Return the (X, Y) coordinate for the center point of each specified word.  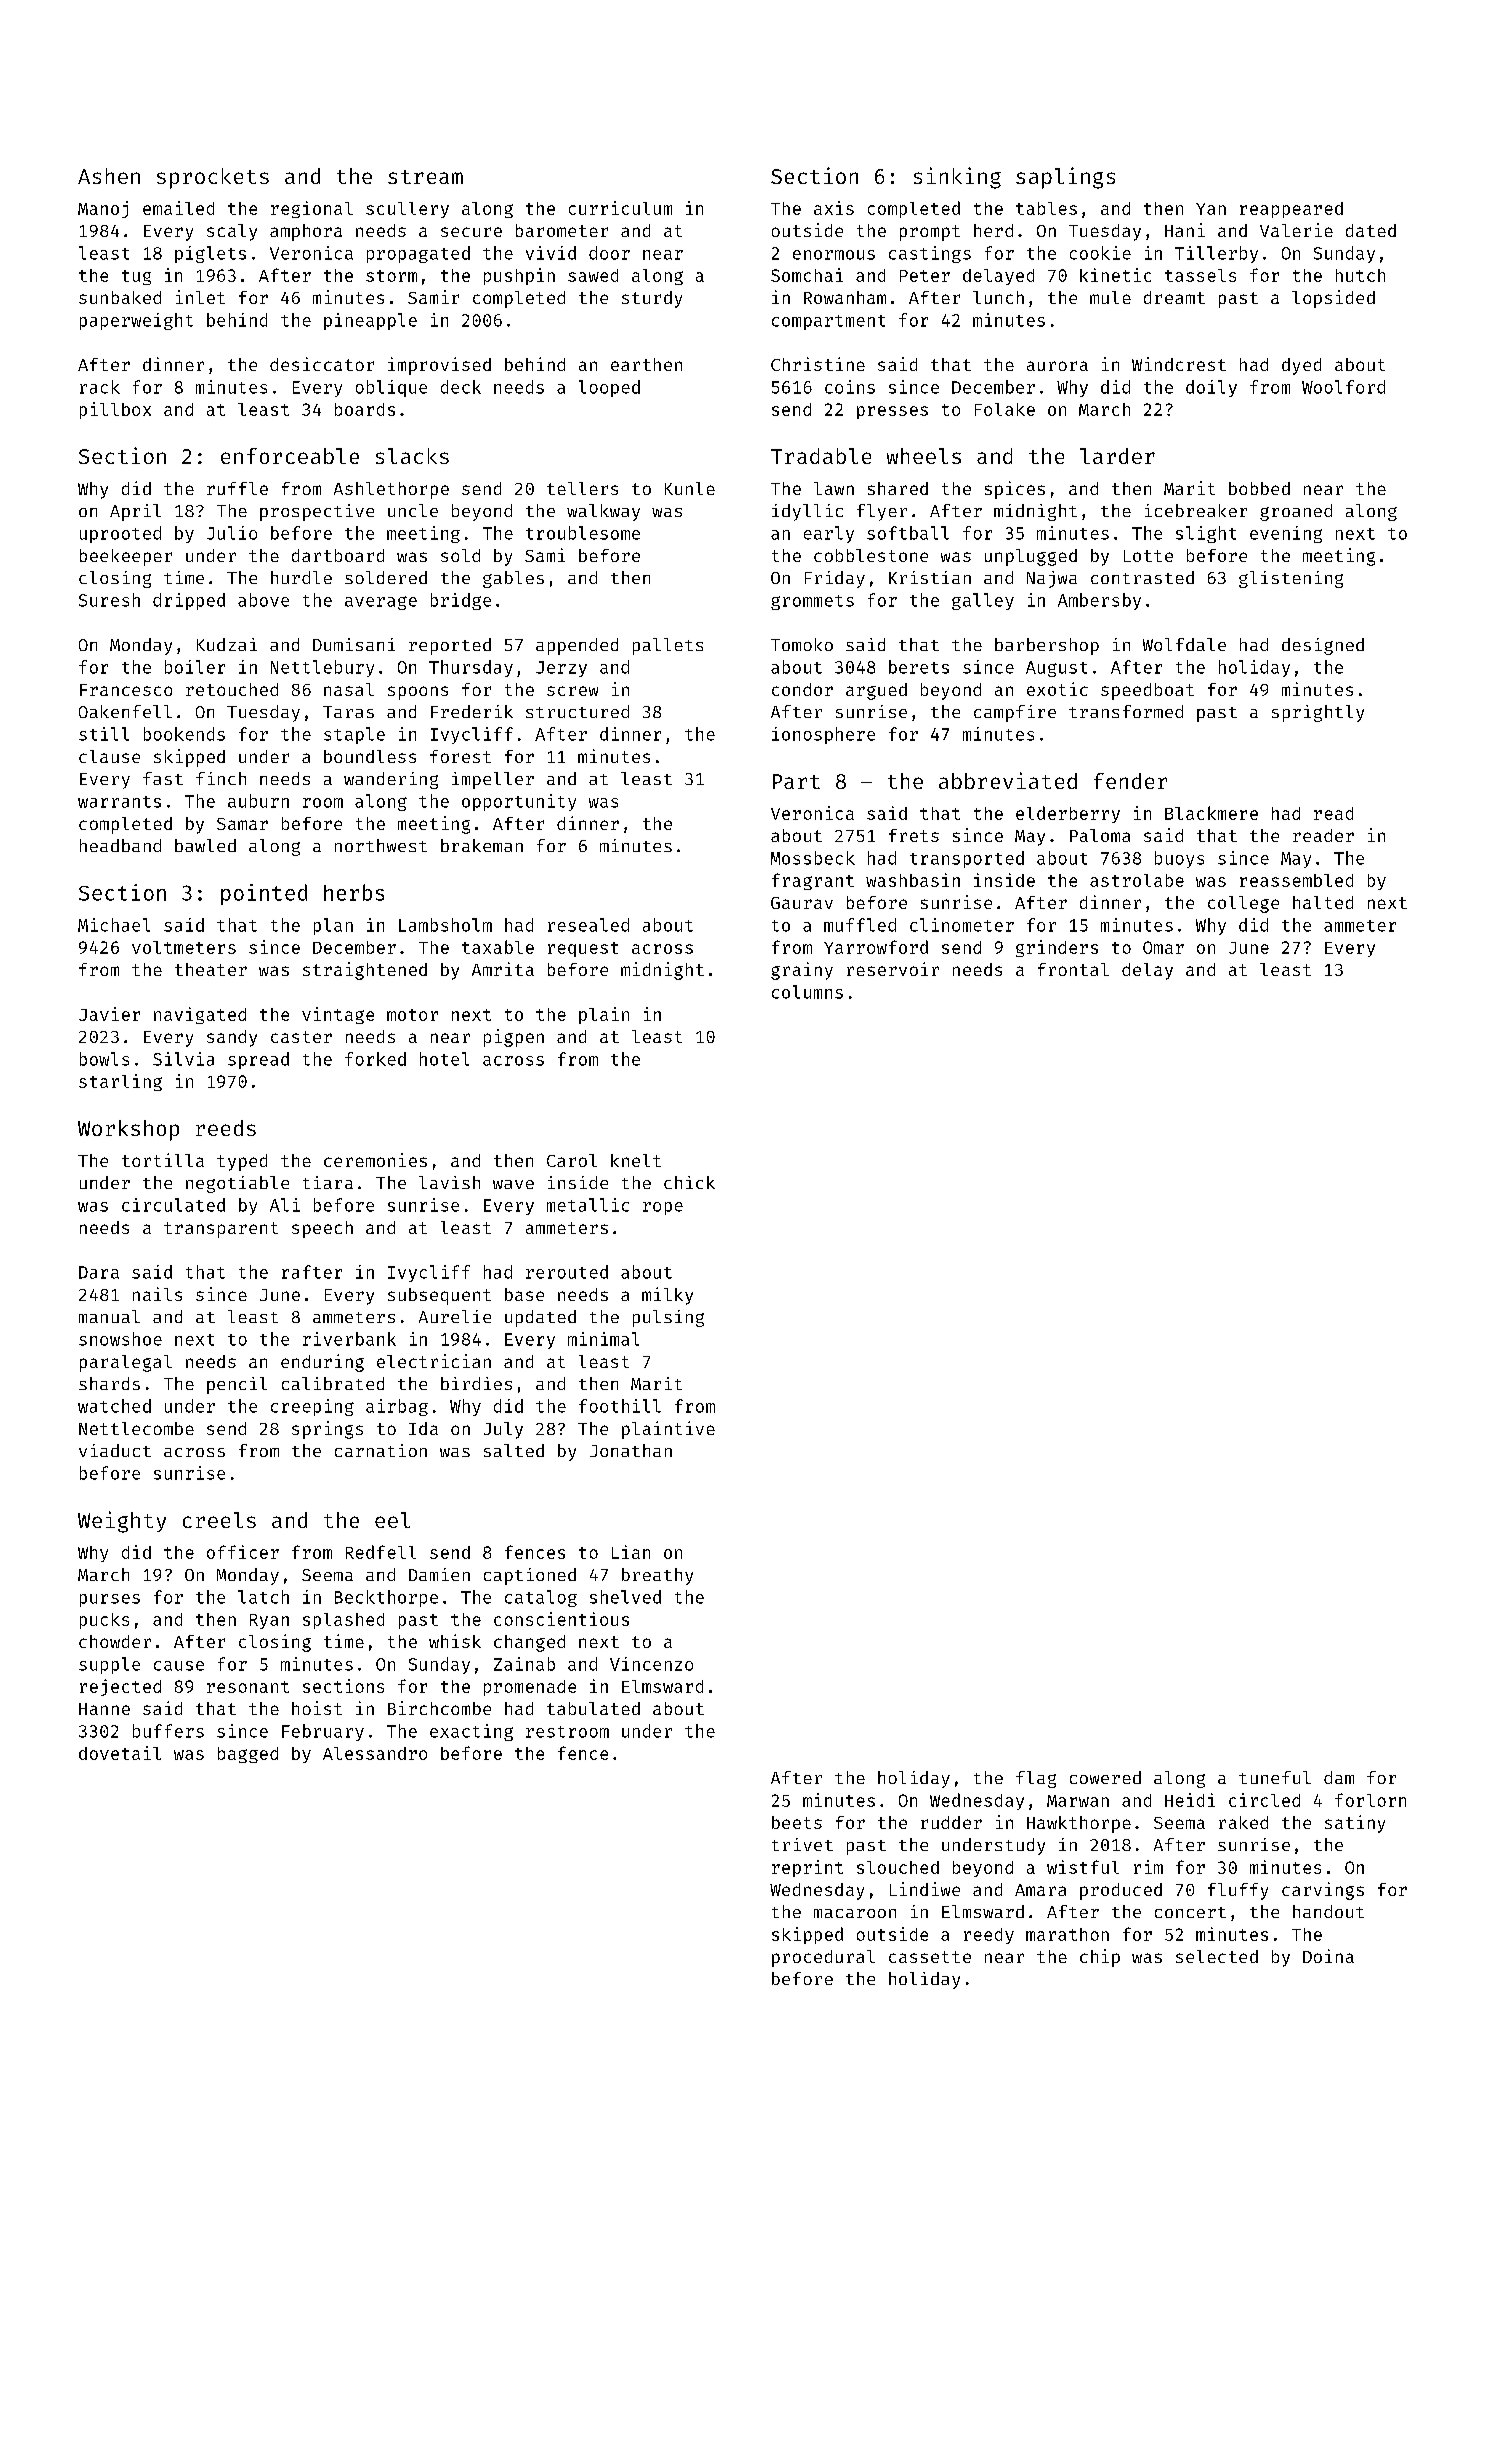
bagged (248, 1755)
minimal (603, 1339)
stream (425, 177)
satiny (1355, 1824)
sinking (957, 178)
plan (333, 926)
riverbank (349, 1339)
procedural (823, 1958)
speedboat (1147, 691)
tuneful (1275, 1777)
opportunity (519, 802)
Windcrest (1179, 364)
